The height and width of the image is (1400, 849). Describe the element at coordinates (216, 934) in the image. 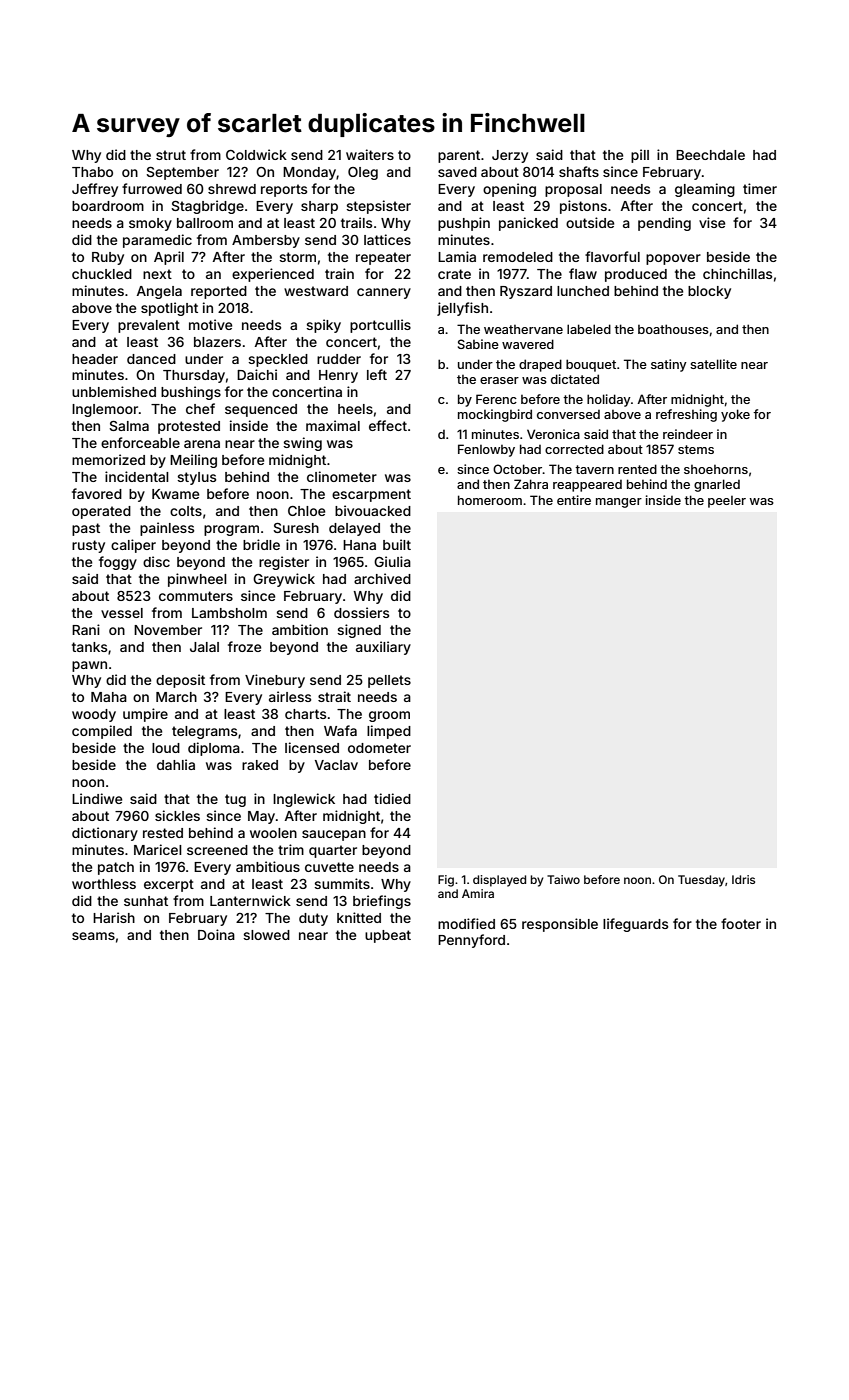

I see `Doina` at that location.
